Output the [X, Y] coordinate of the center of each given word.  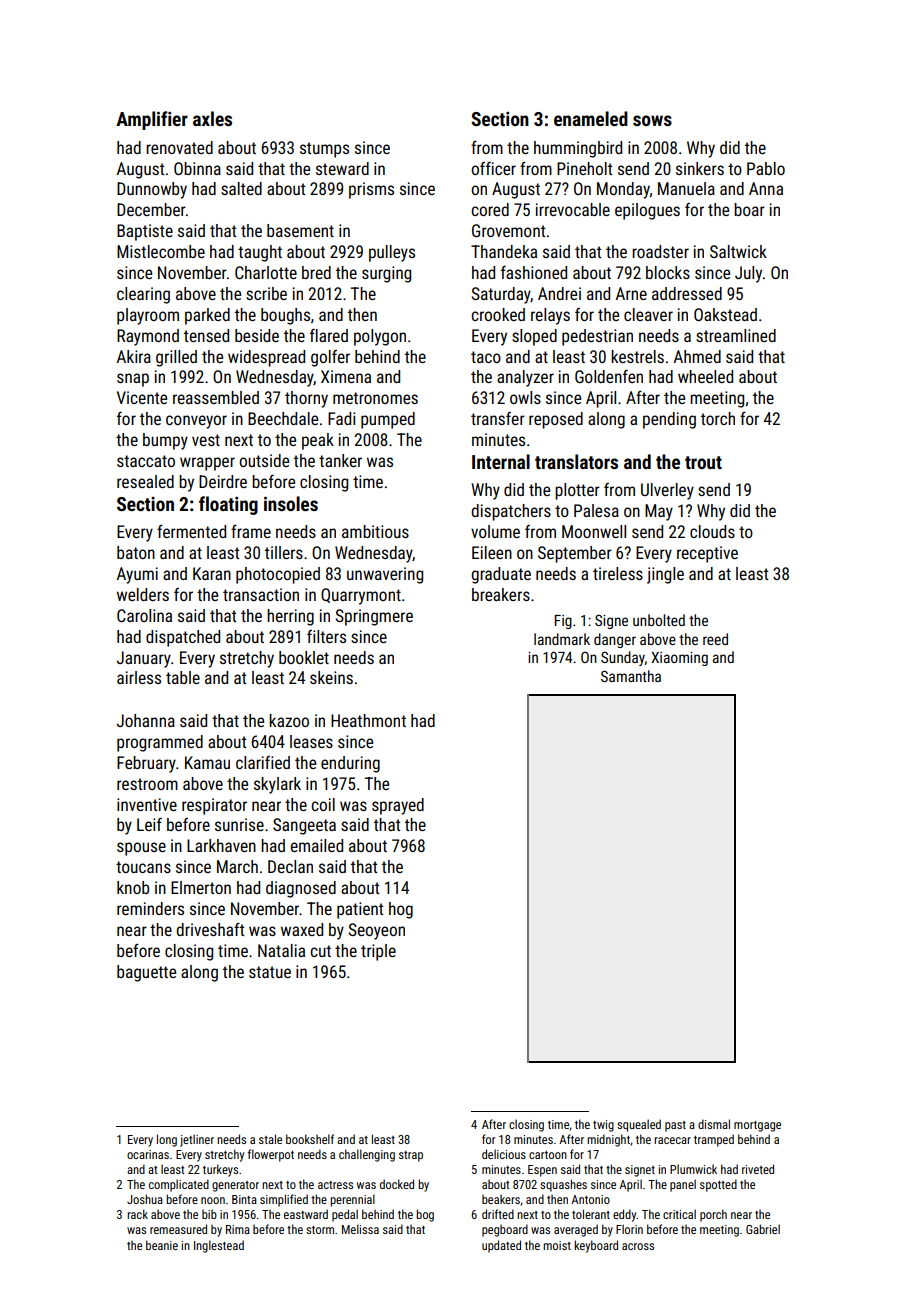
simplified [284, 1200]
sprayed [398, 806]
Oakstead [725, 314]
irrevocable [573, 209]
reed [715, 639]
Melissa [360, 1229]
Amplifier [152, 120]
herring [290, 617]
